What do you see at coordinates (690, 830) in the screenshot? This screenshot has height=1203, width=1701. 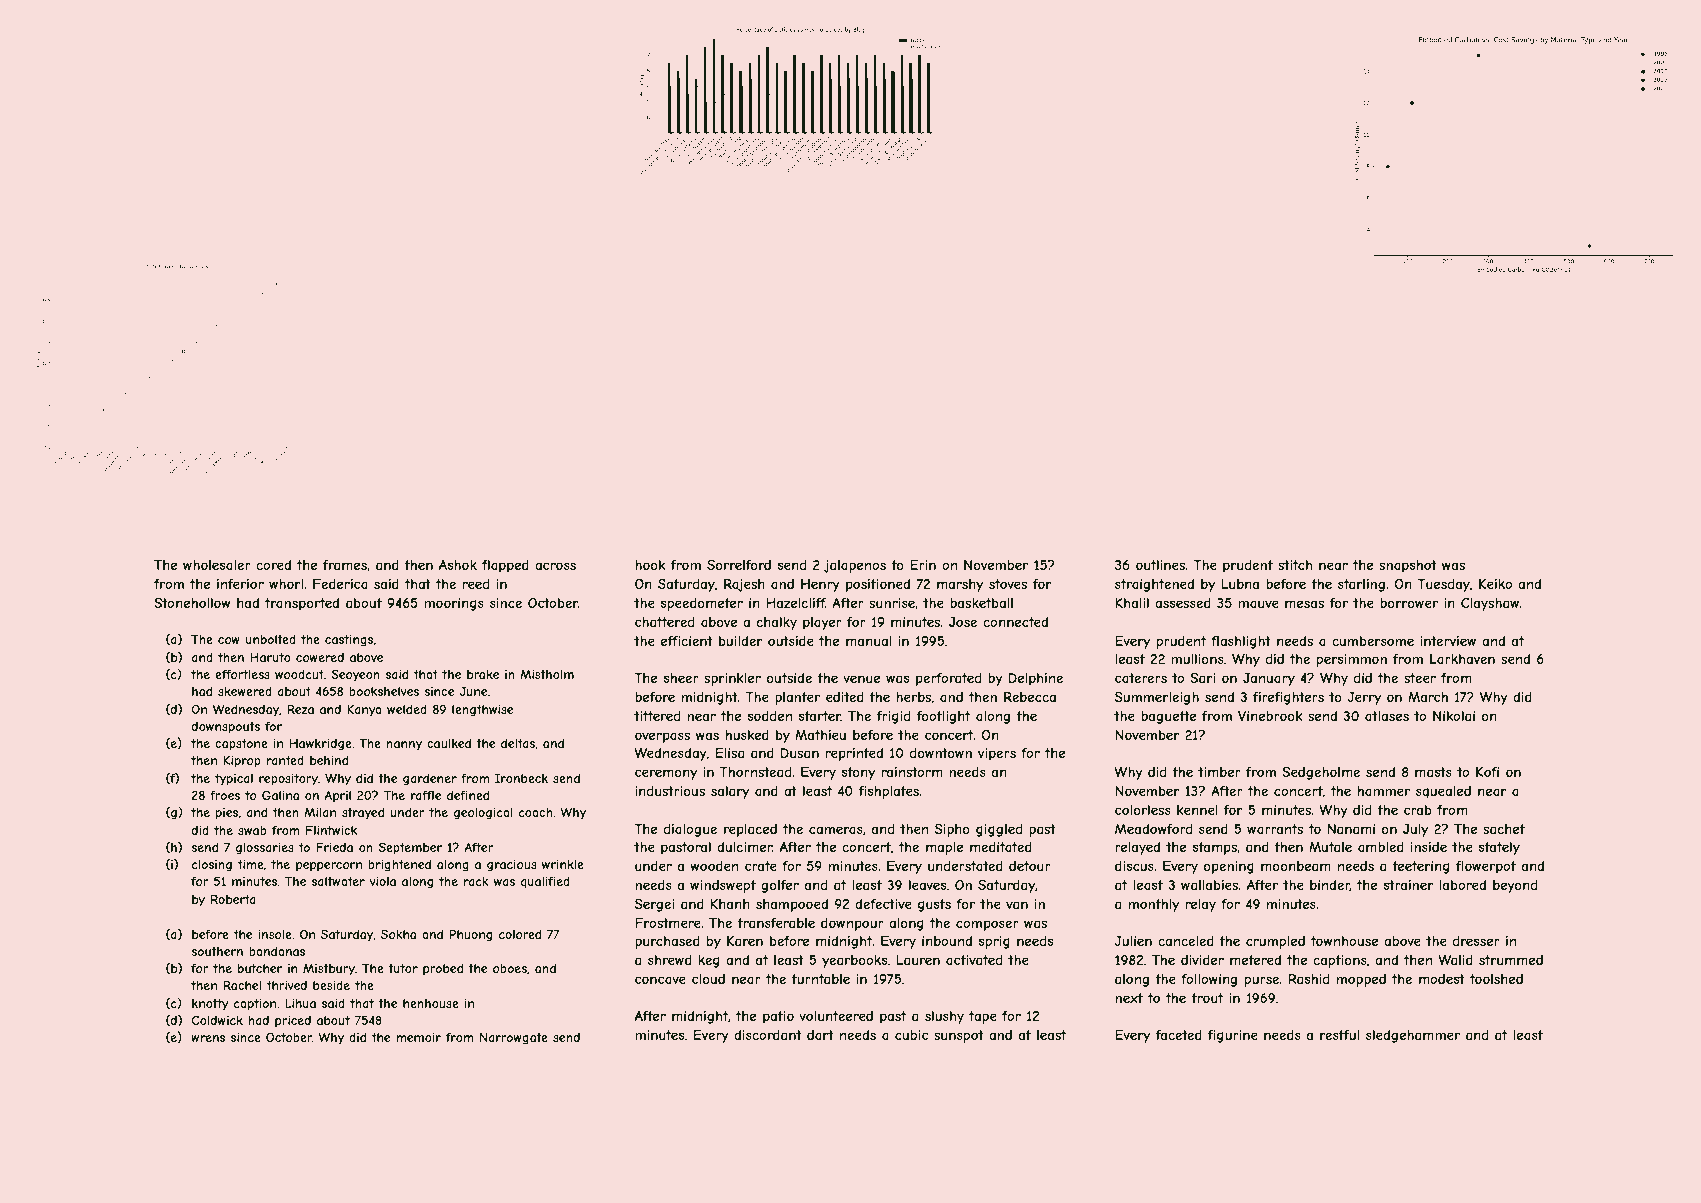 I see `dialogue` at bounding box center [690, 830].
